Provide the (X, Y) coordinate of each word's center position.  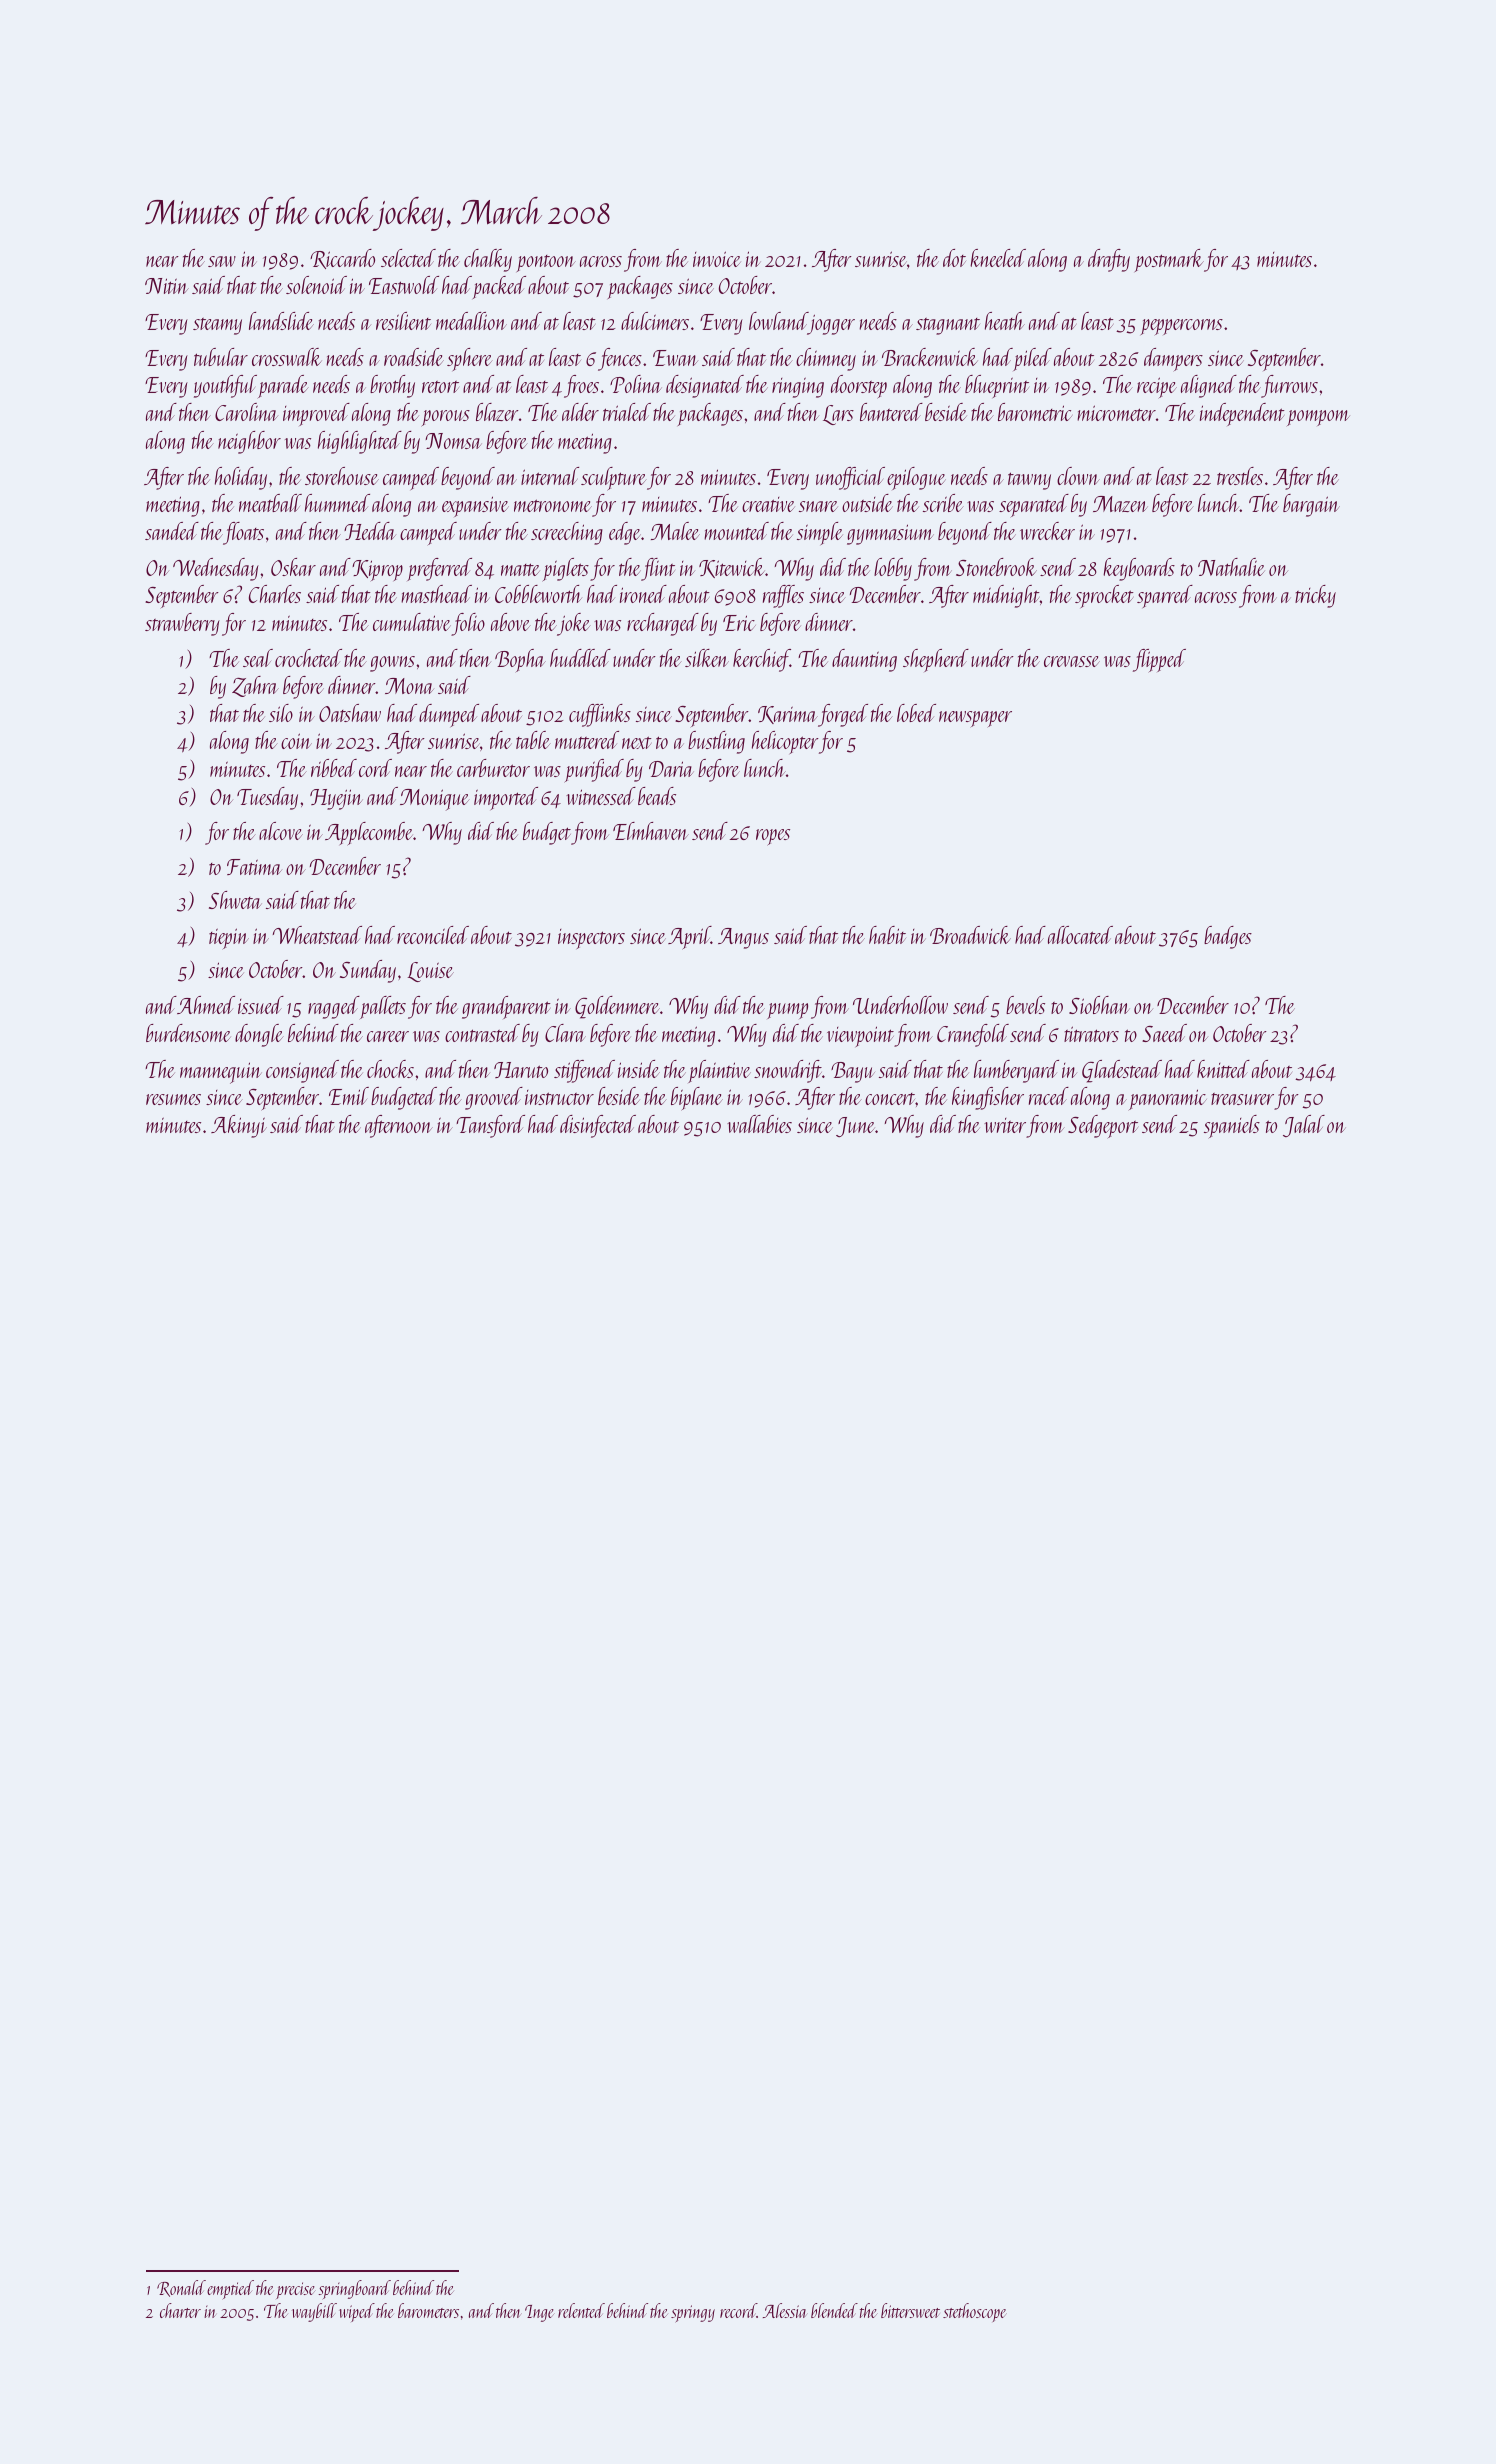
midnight (1006, 596)
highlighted (360, 442)
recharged (663, 624)
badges (1228, 937)
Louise (431, 972)
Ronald (181, 2288)
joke (574, 624)
